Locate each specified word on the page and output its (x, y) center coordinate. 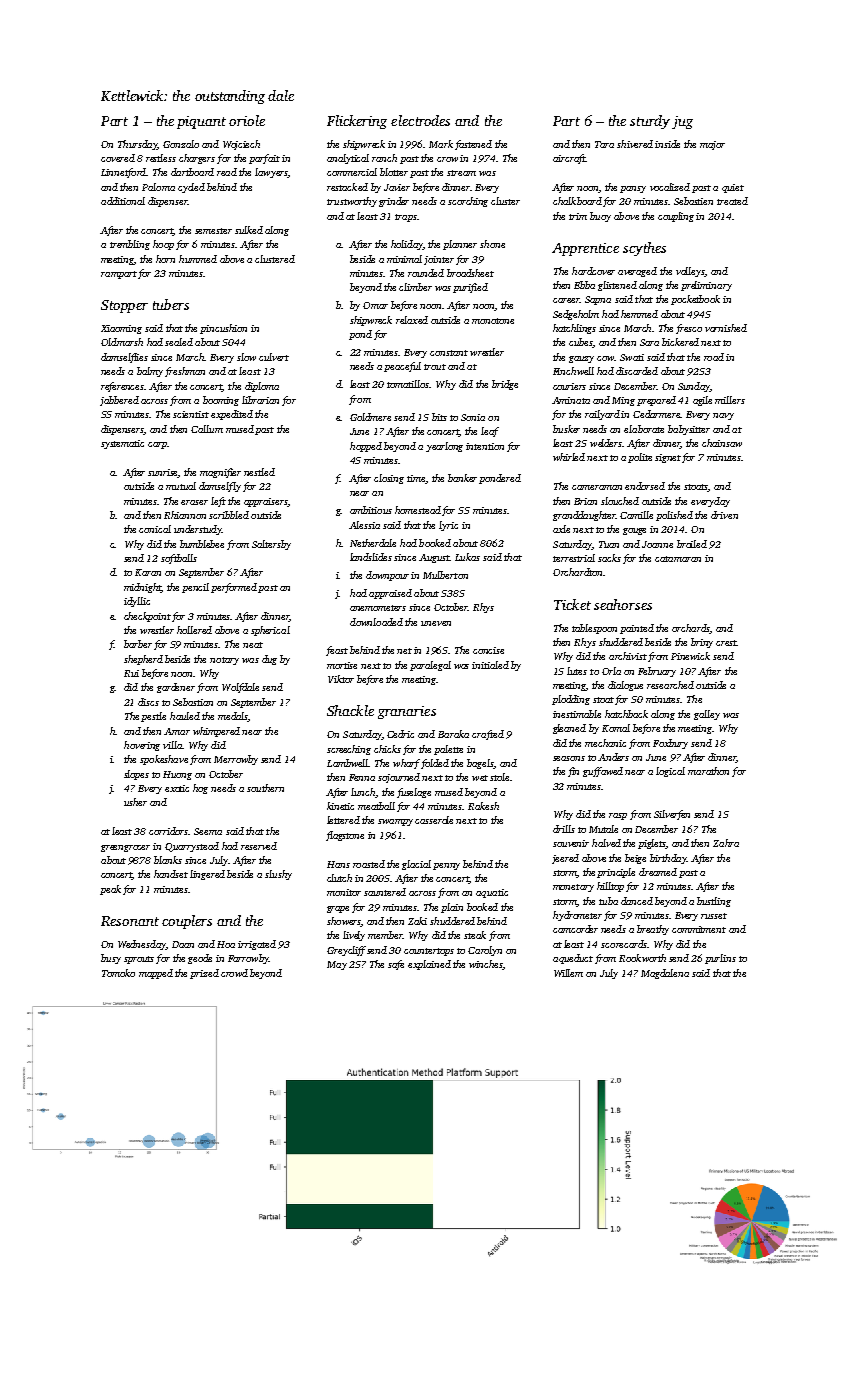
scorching (468, 202)
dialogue (625, 686)
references (122, 387)
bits (439, 417)
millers (730, 400)
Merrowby (236, 760)
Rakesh (483, 806)
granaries (407, 712)
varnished (726, 328)
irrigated (257, 945)
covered (118, 158)
